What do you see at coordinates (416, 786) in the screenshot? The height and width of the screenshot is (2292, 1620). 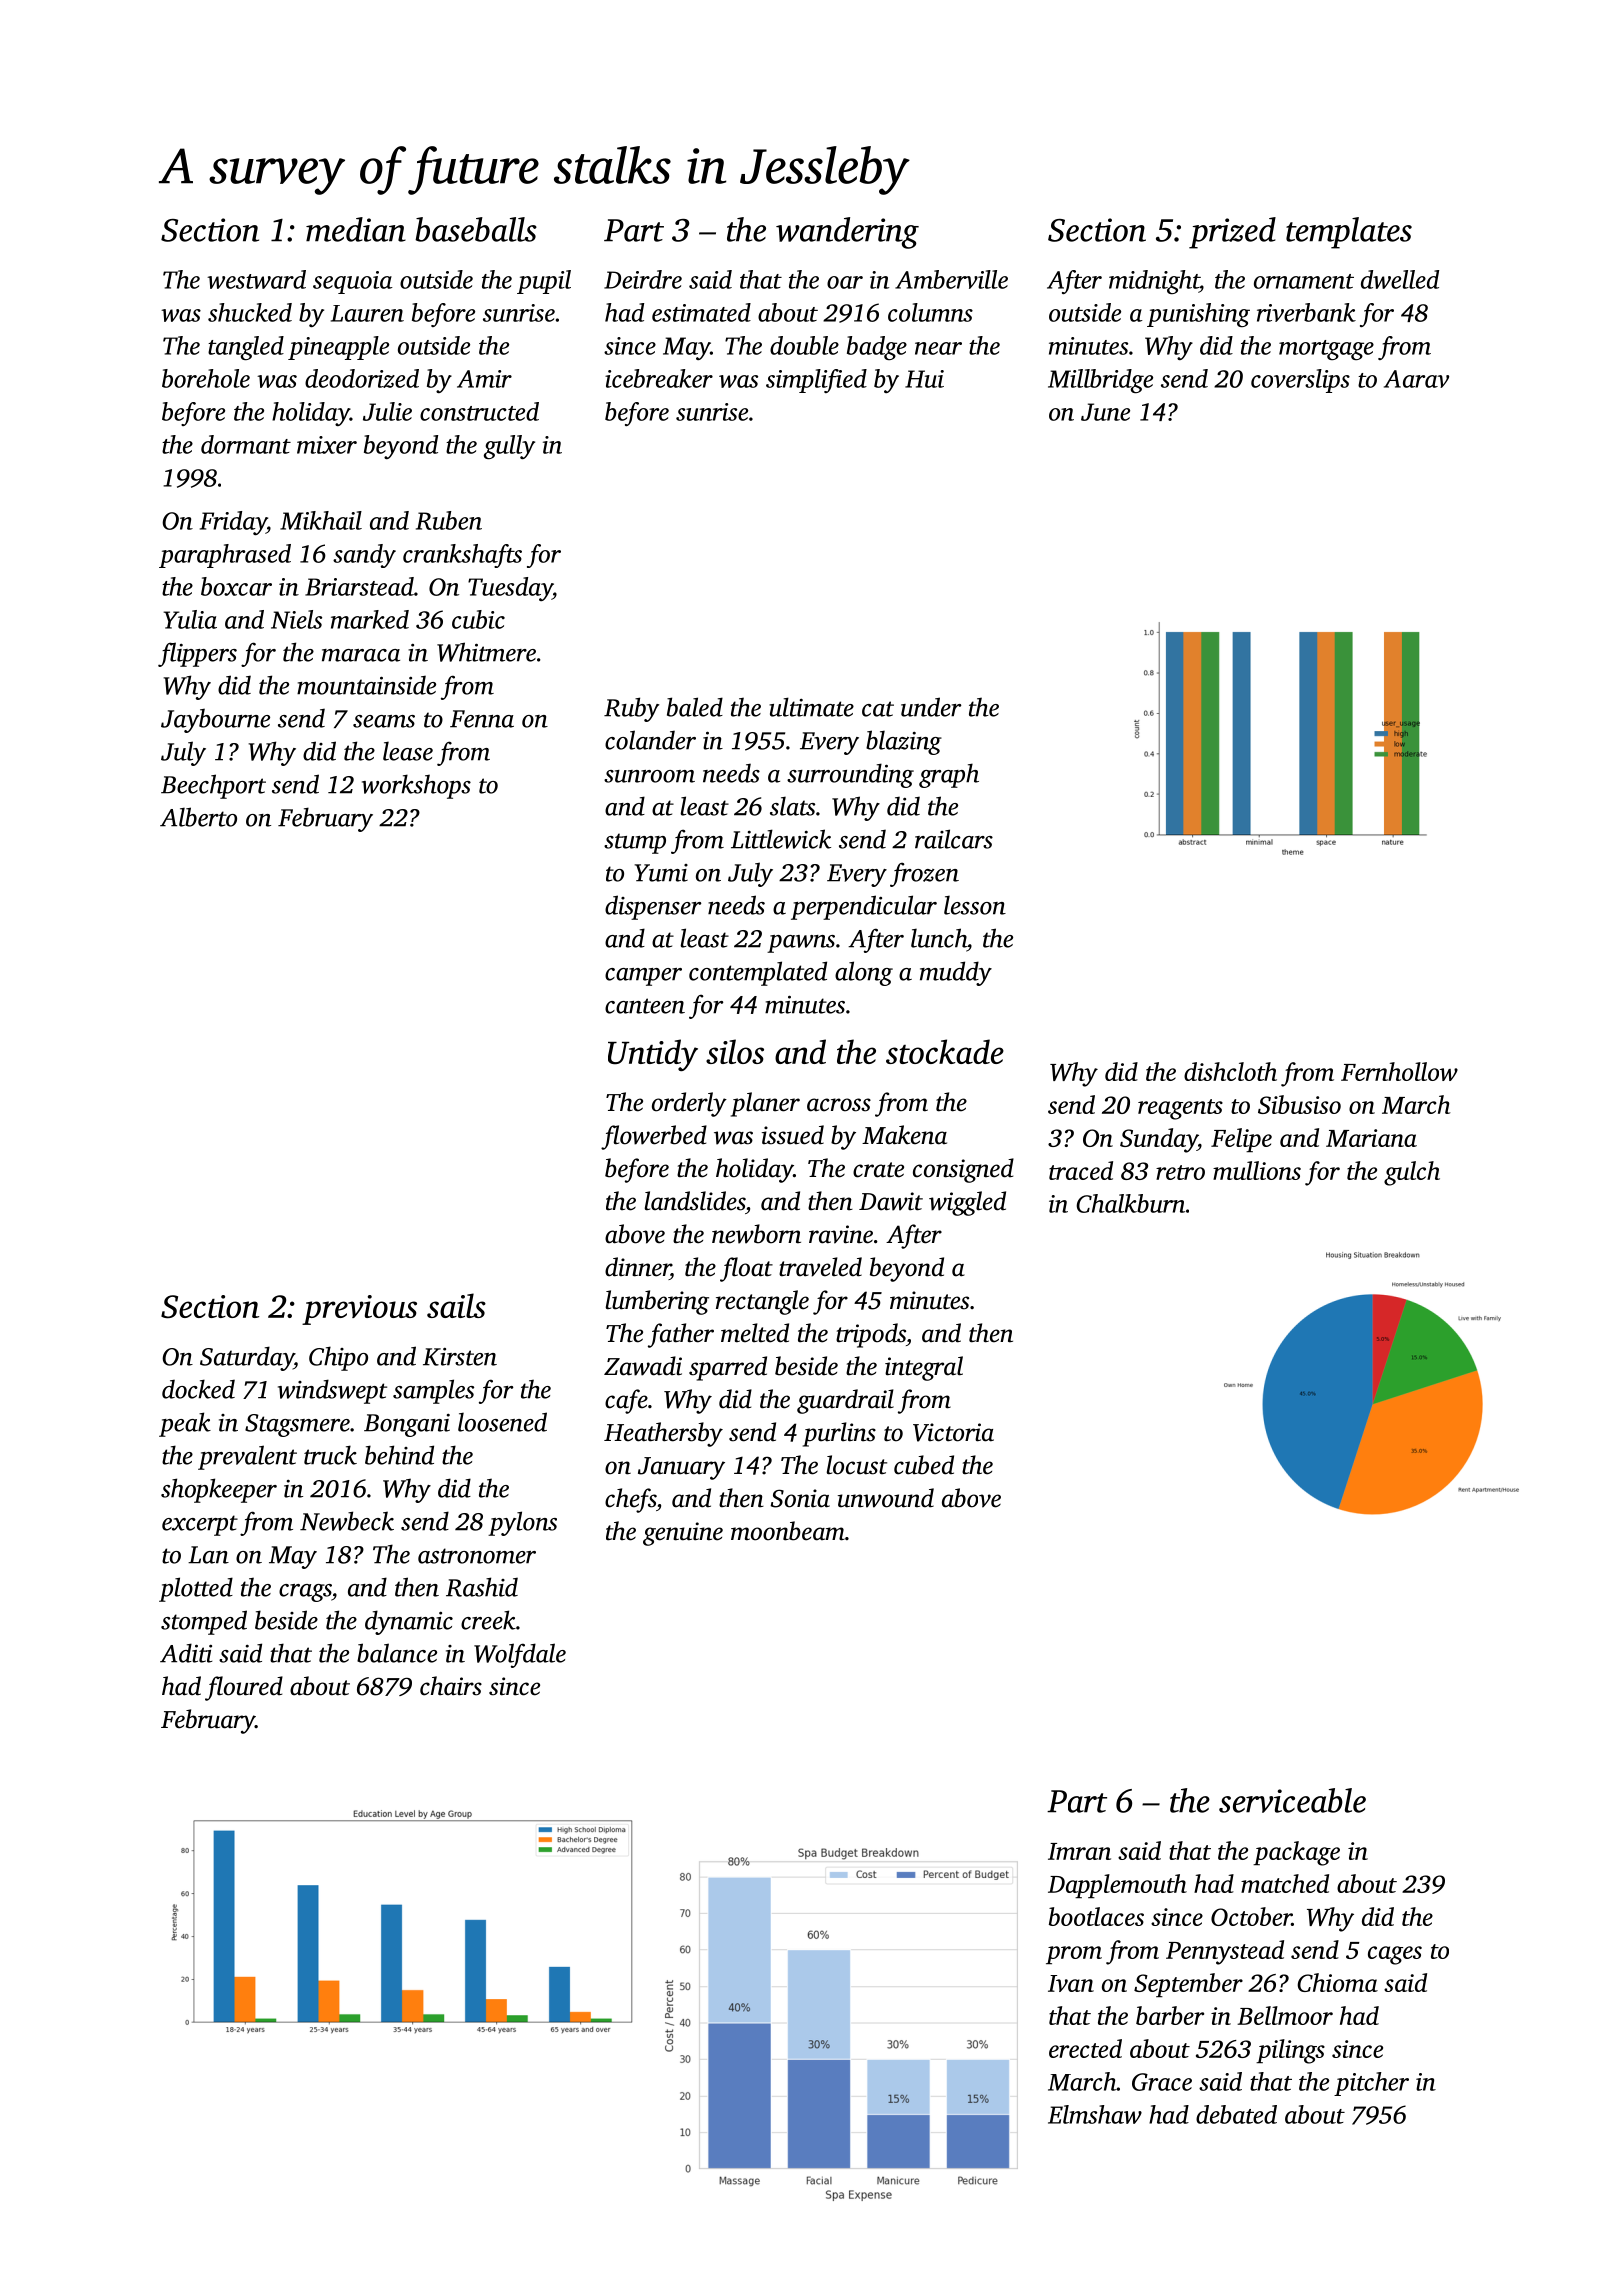 I see `workshops` at bounding box center [416, 786].
